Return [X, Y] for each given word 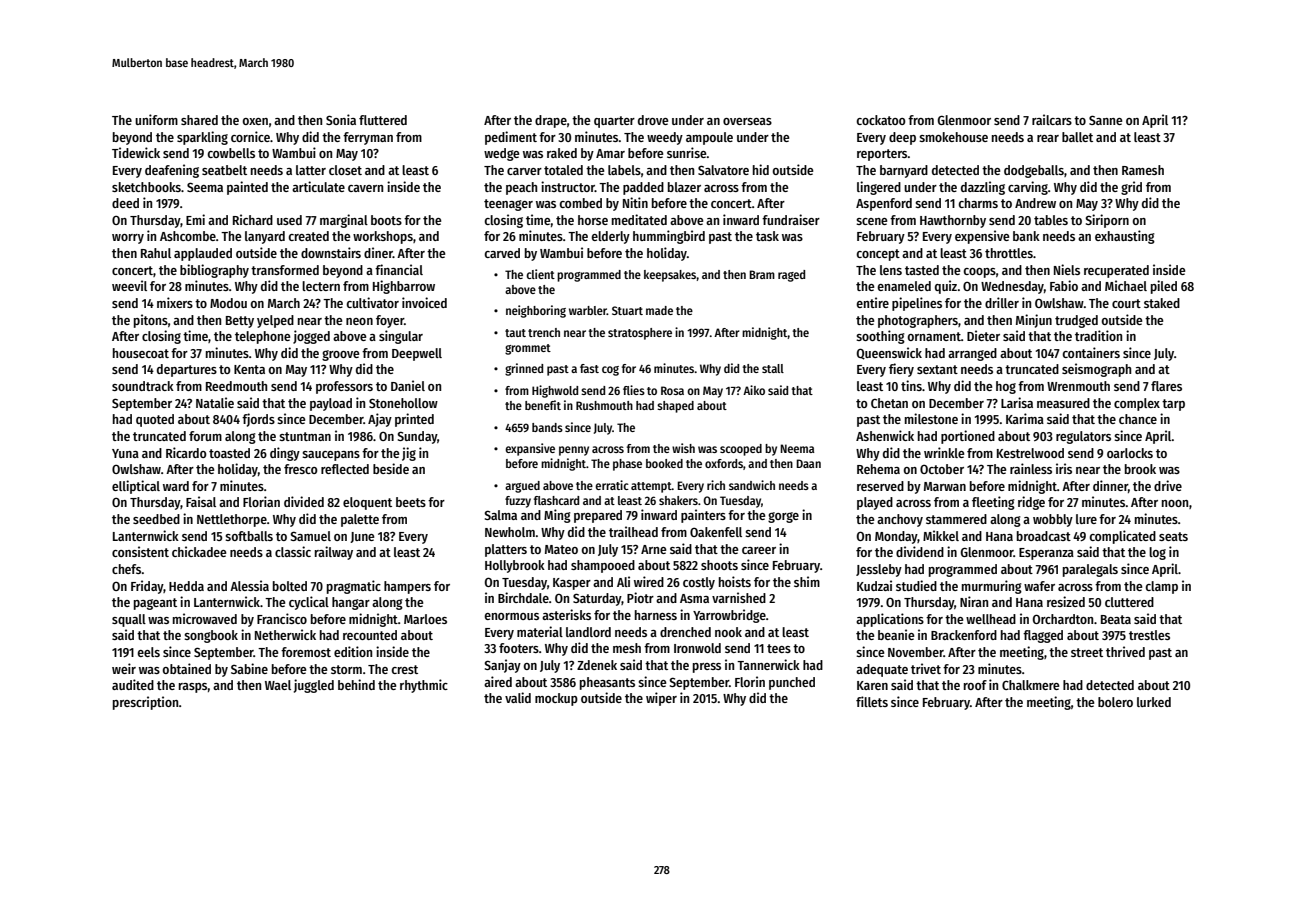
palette [360, 520]
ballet [1077, 137]
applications [890, 620]
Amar [610, 153]
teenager [508, 205]
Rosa [672, 390]
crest [404, 669]
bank [1026, 236]
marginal [344, 221]
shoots [719, 565]
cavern [365, 188]
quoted [155, 420]
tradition [1098, 335]
